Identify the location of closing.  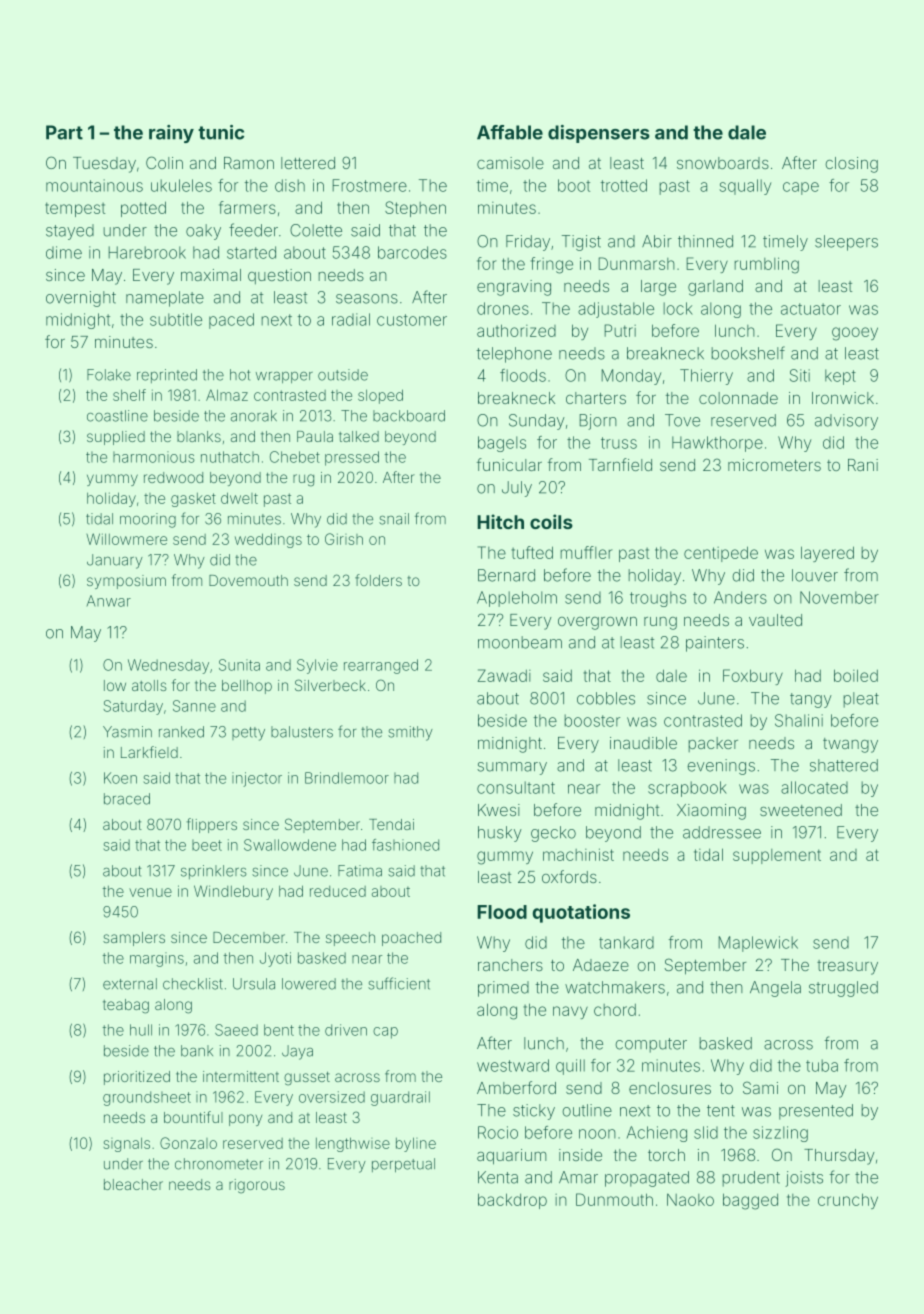
(851, 165).
